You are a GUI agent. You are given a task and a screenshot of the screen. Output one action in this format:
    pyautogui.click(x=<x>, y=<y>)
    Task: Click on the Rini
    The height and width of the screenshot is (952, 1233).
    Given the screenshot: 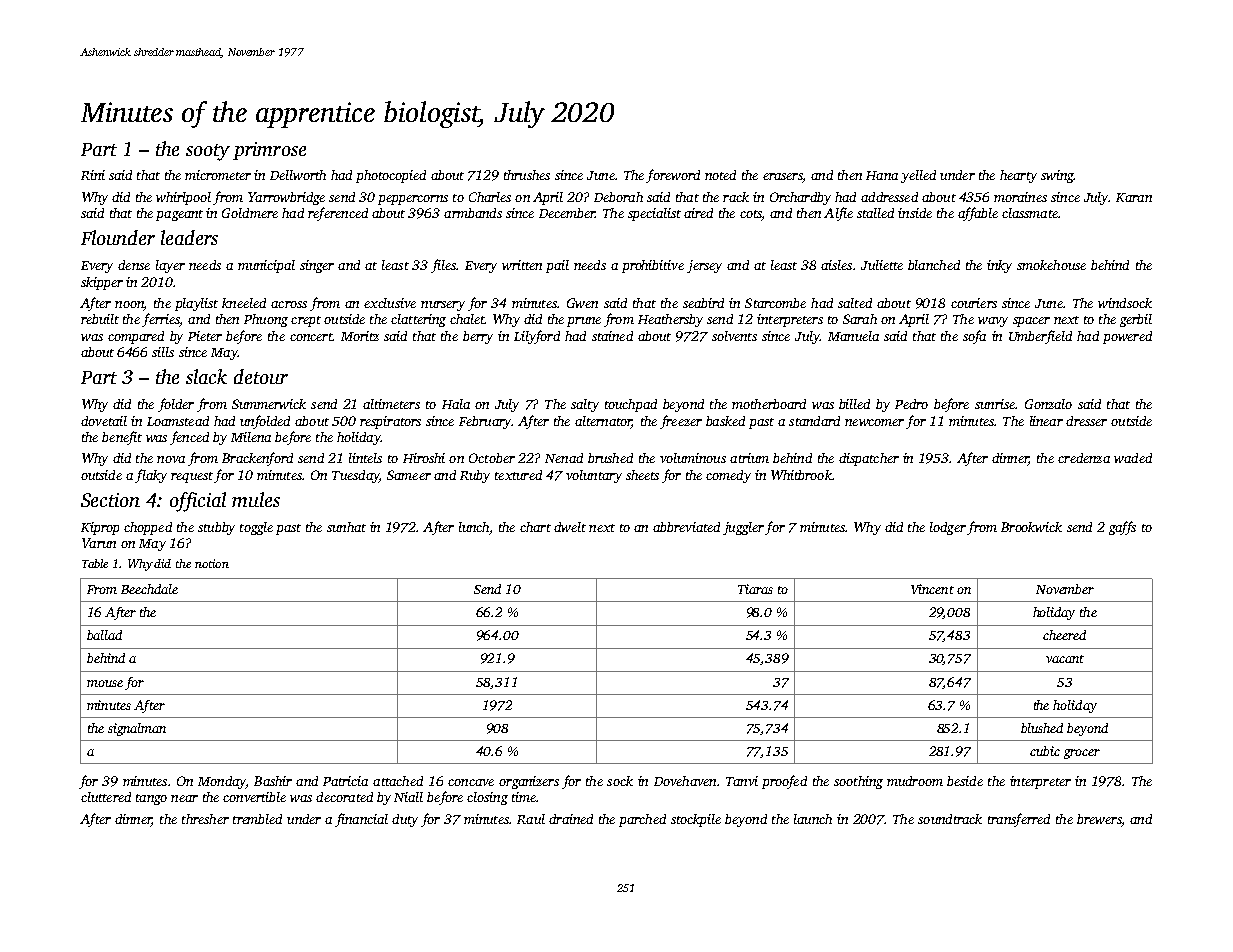 What is the action you would take?
    pyautogui.click(x=93, y=175)
